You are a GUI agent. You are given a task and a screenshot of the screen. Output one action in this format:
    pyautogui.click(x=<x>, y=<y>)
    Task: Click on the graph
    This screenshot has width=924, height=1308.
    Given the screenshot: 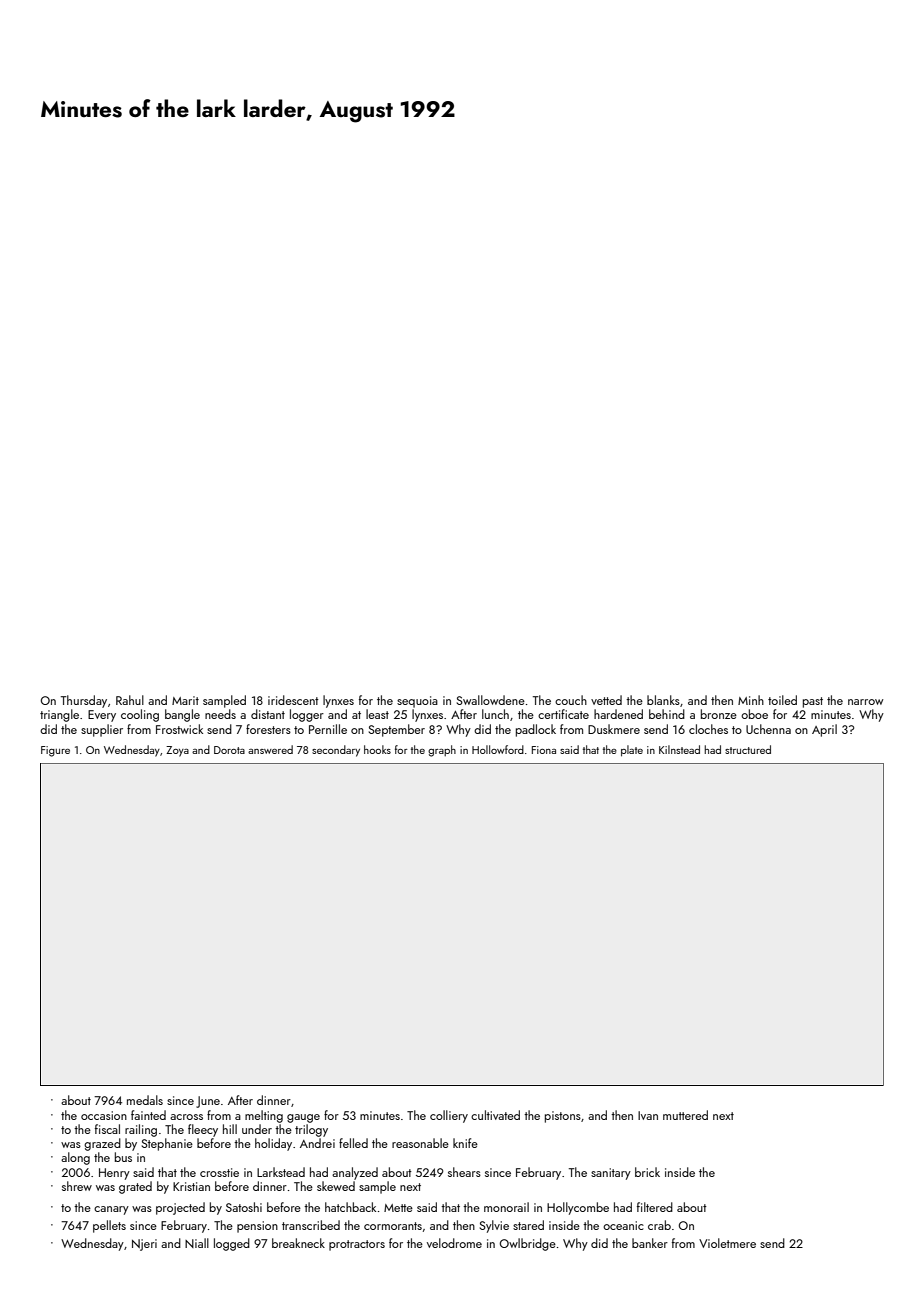 What is the action you would take?
    pyautogui.click(x=442, y=751)
